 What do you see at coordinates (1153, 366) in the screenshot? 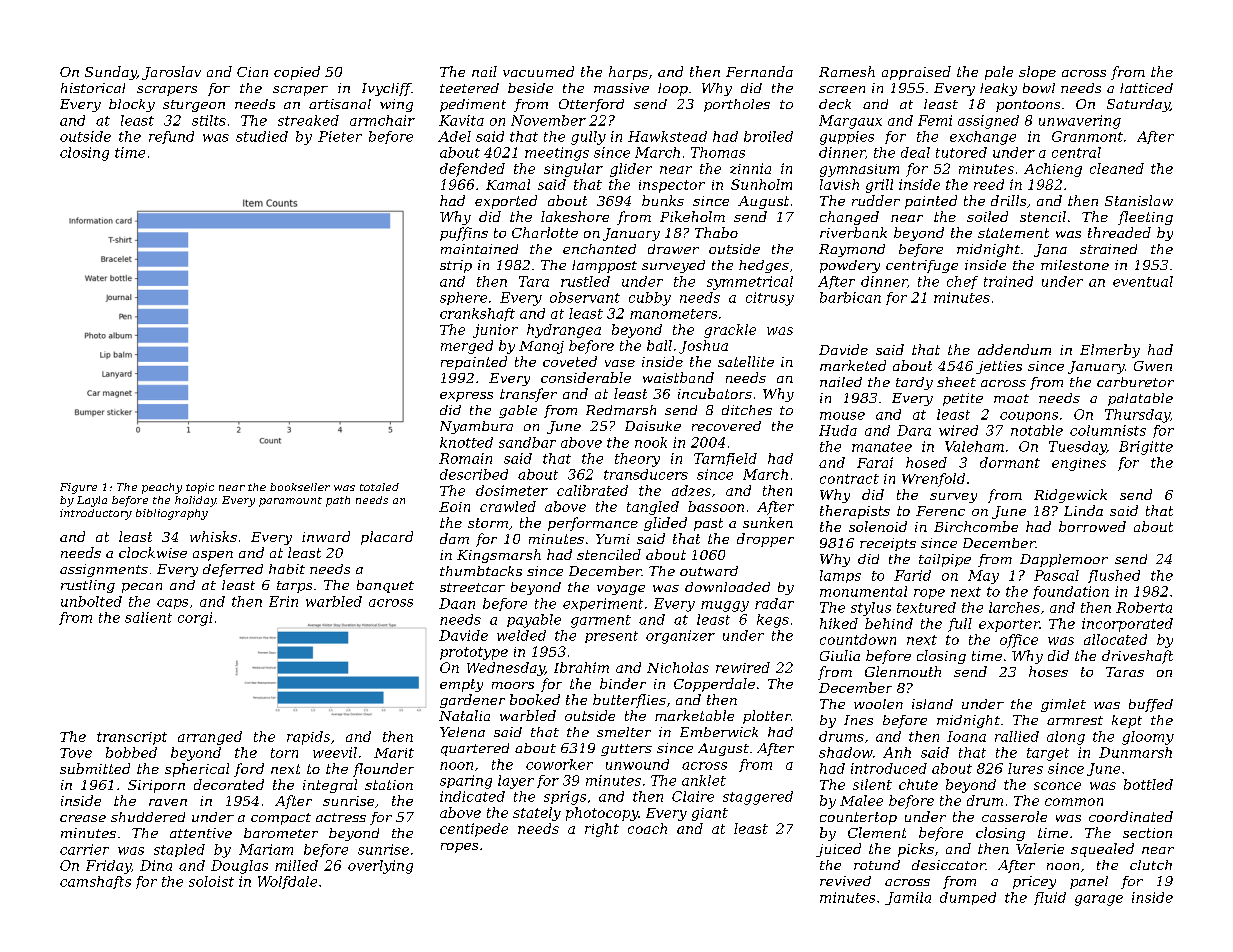
I see `Gwen` at bounding box center [1153, 366].
